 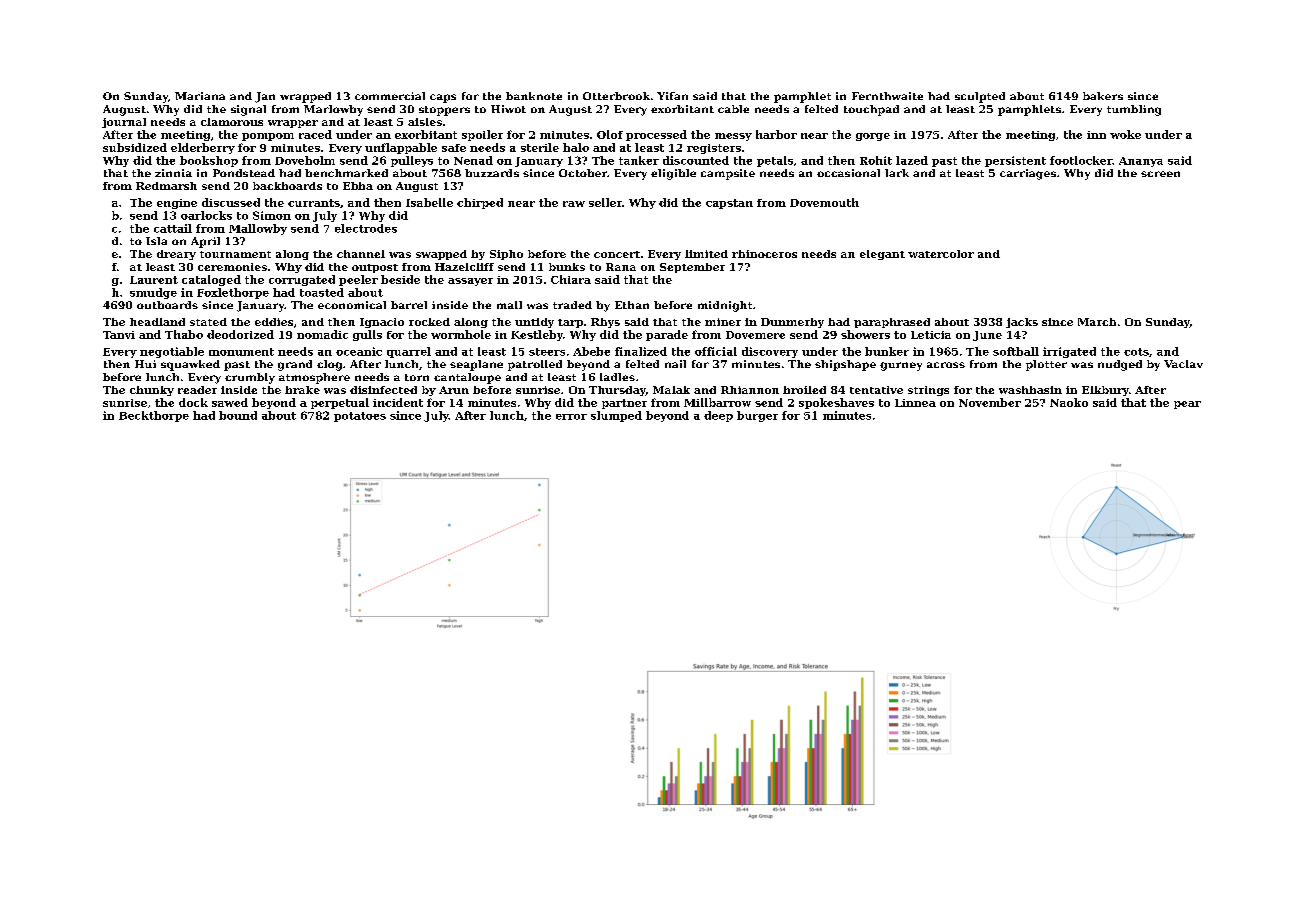 I want to click on harbor, so click(x=776, y=134).
